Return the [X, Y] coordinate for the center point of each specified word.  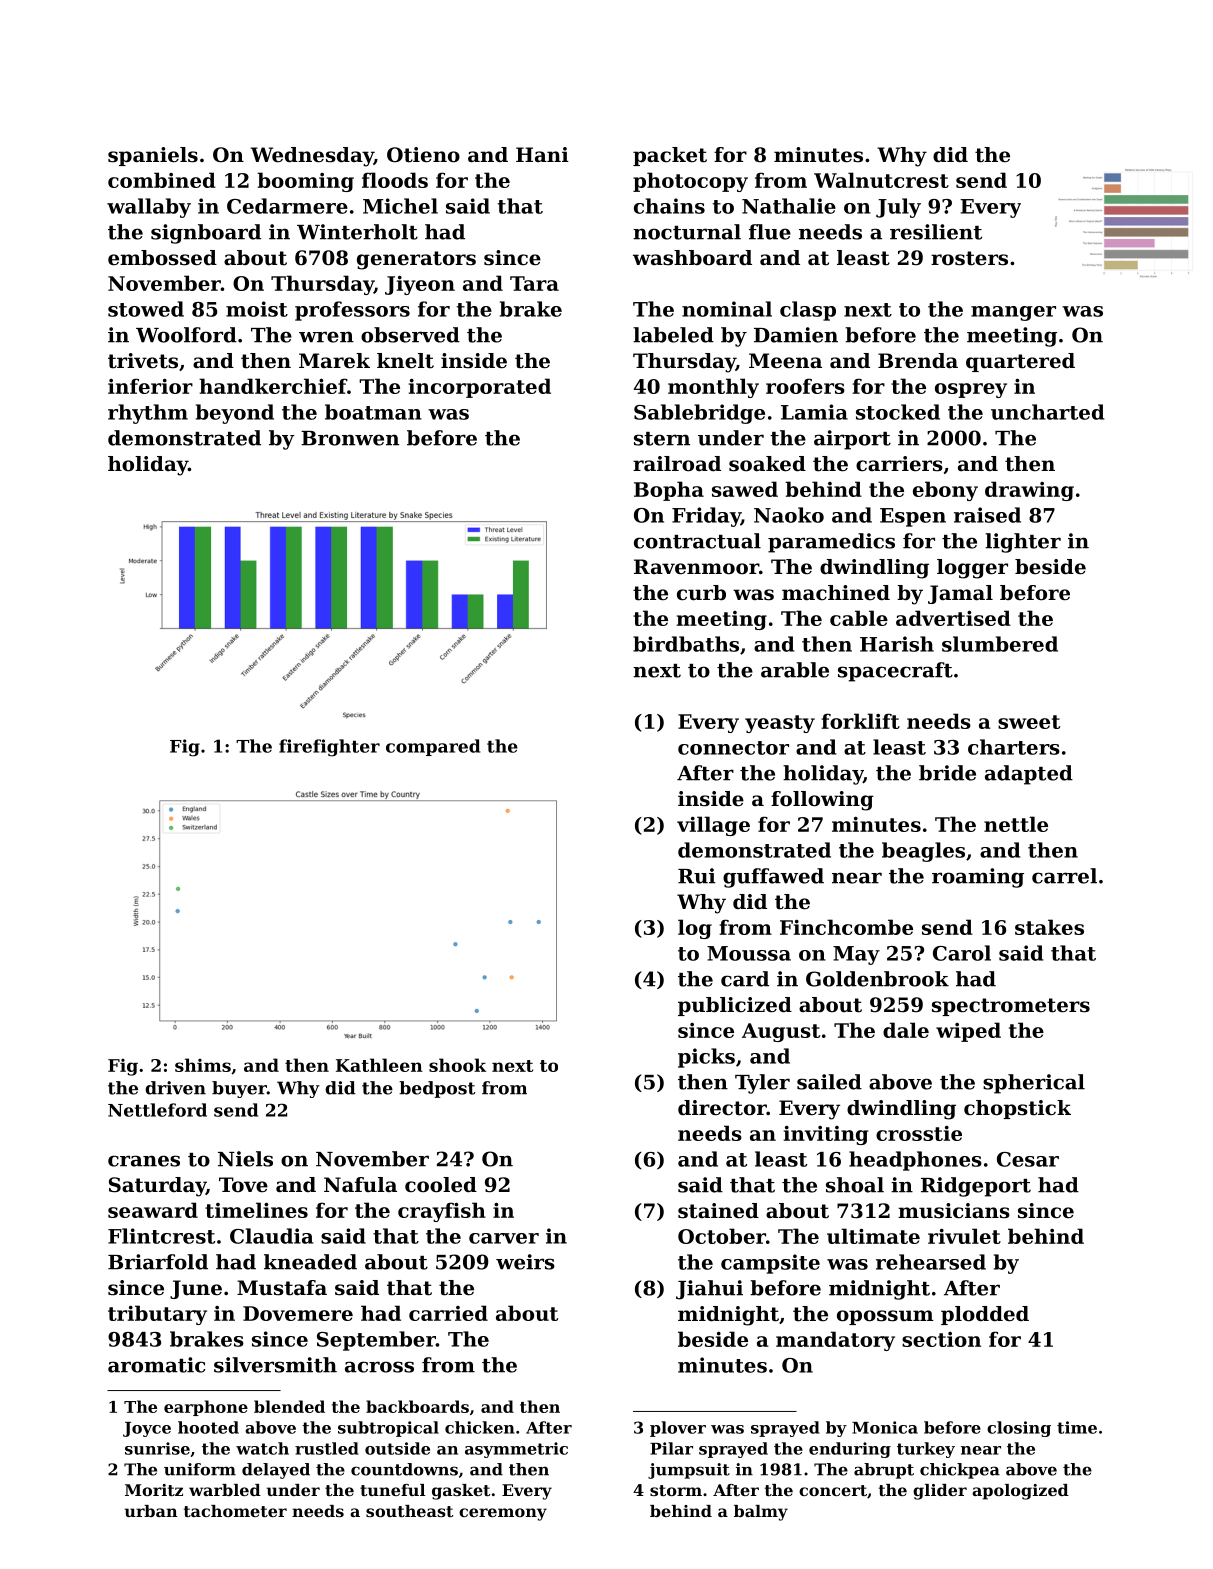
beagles [923, 852]
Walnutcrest [881, 180]
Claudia [272, 1236]
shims [203, 1065]
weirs [525, 1262]
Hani [542, 154]
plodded [985, 1315]
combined [162, 180]
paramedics [831, 543]
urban [151, 1511]
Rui [697, 876]
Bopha [669, 491]
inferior [150, 386]
